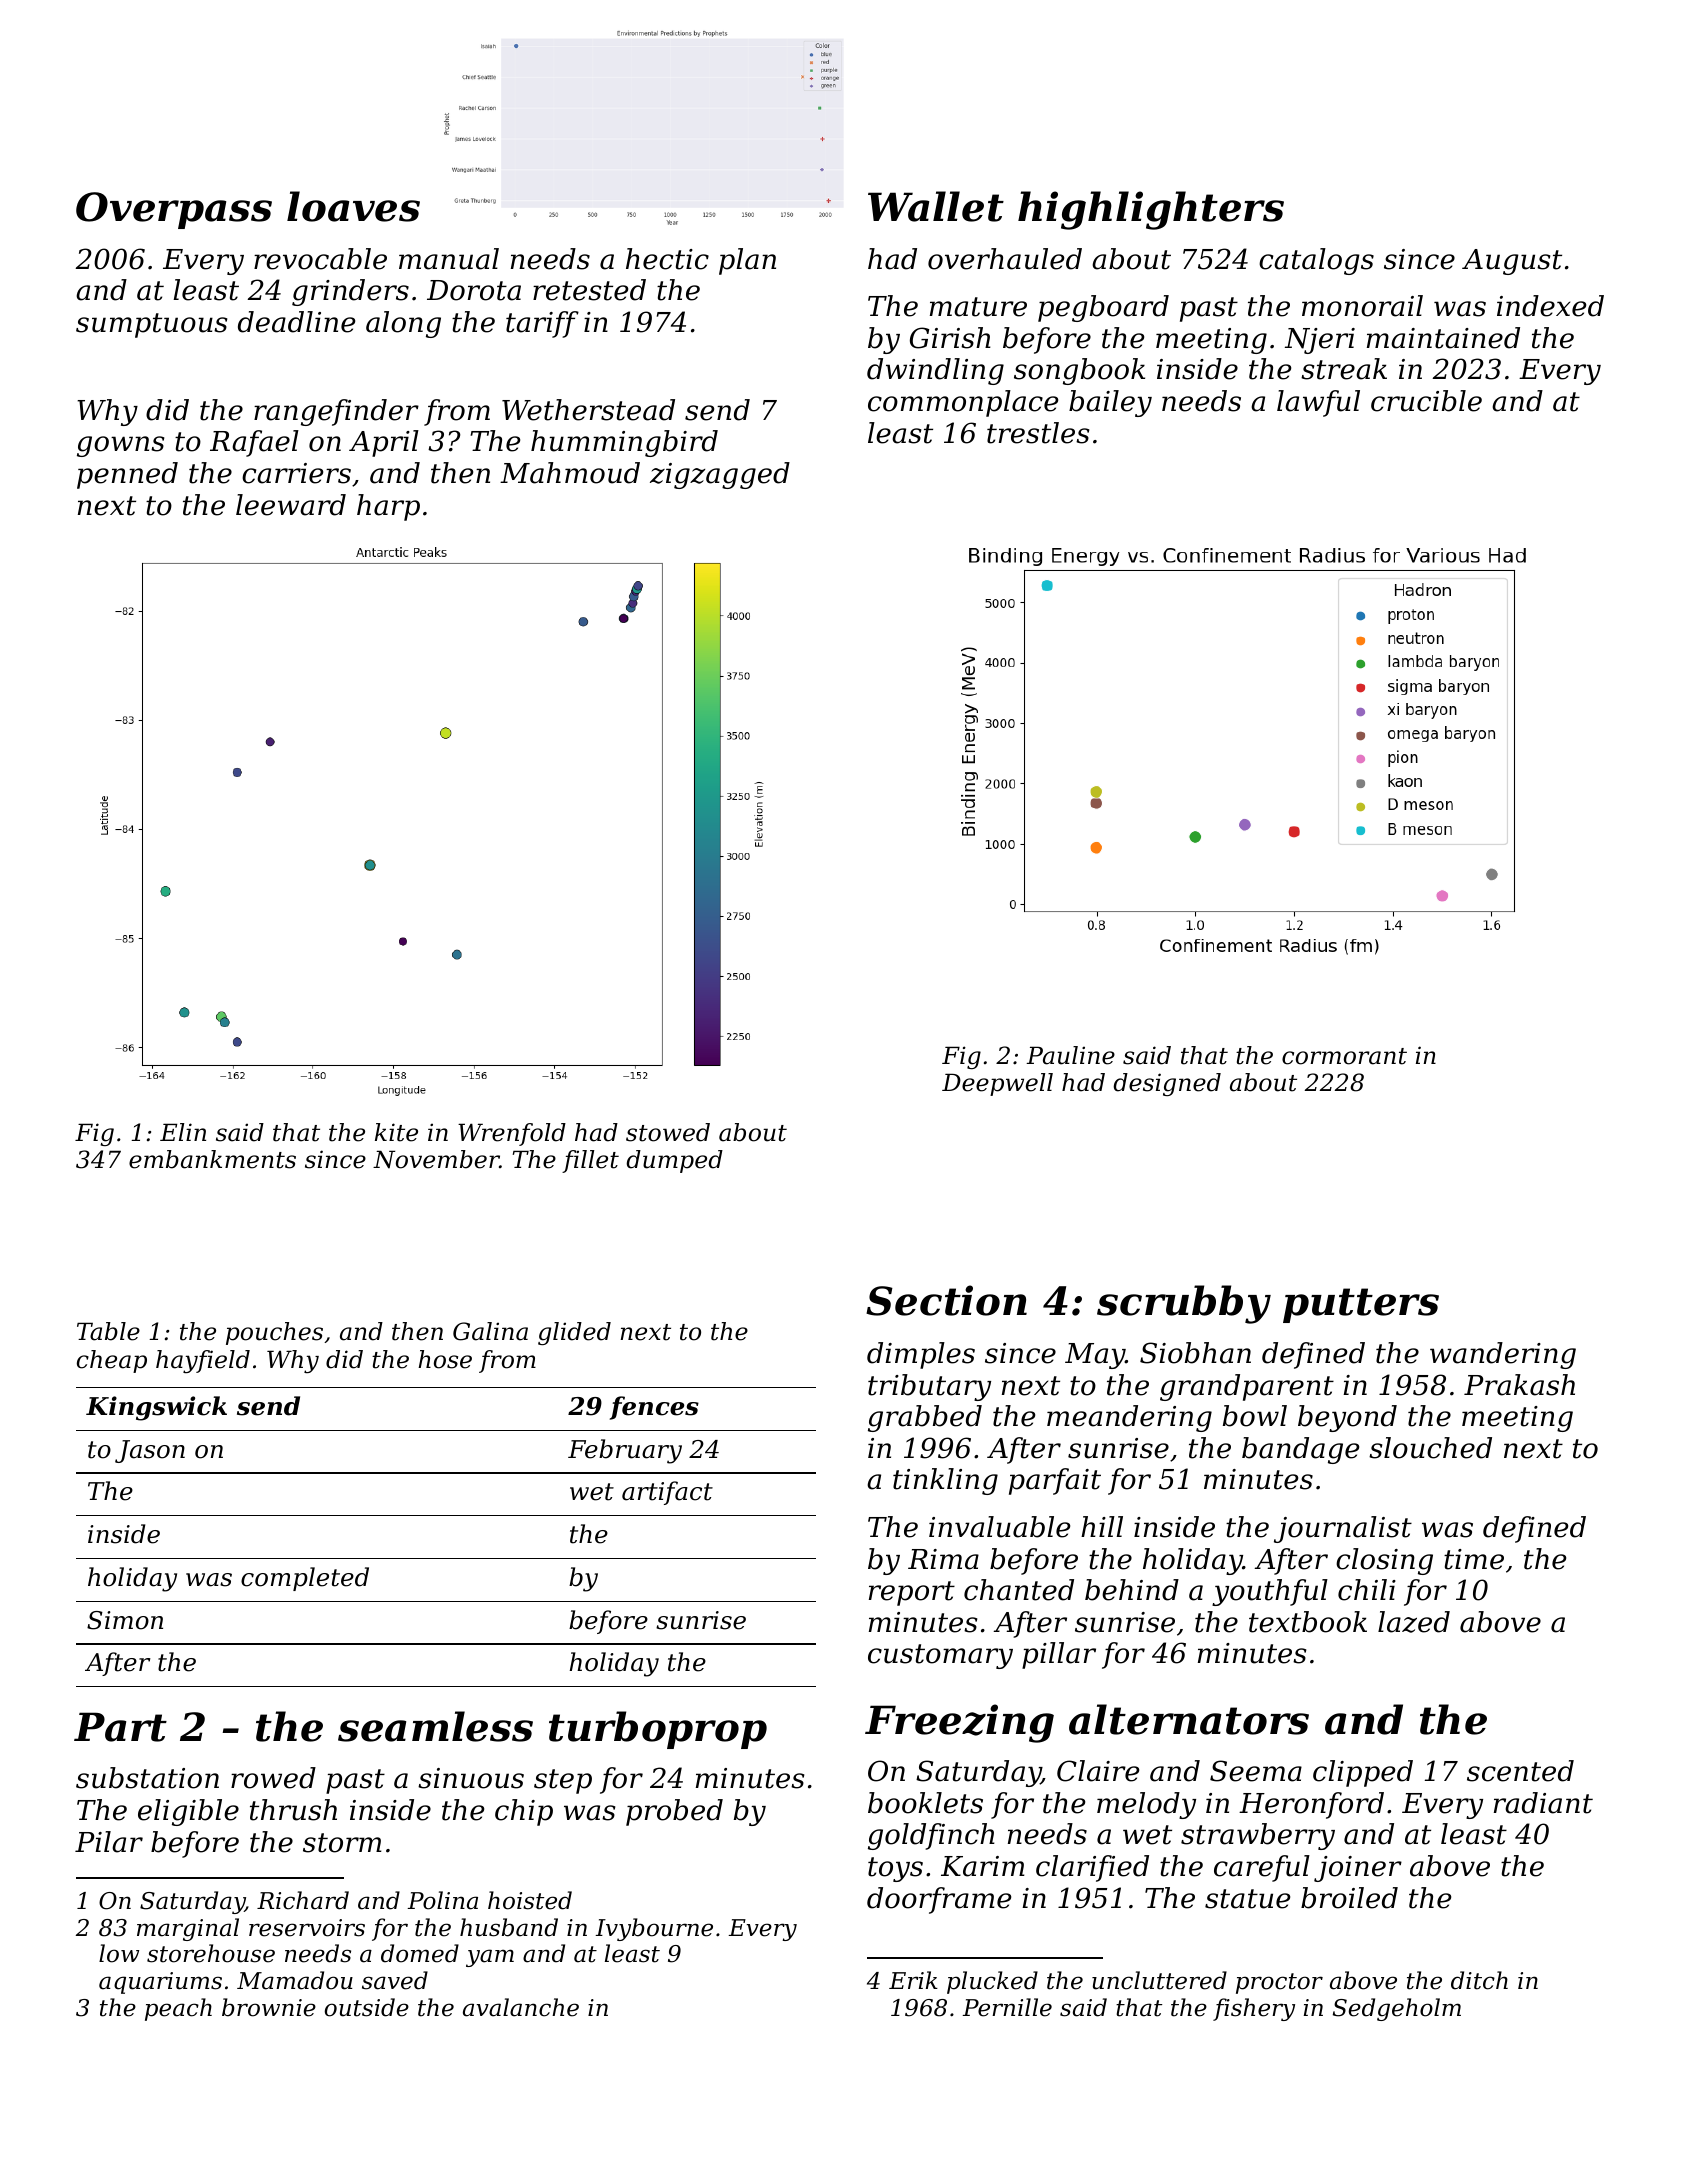 The width and height of the image is (1683, 2178). Describe the element at coordinates (1038, 433) in the image. I see `trestles` at that location.
